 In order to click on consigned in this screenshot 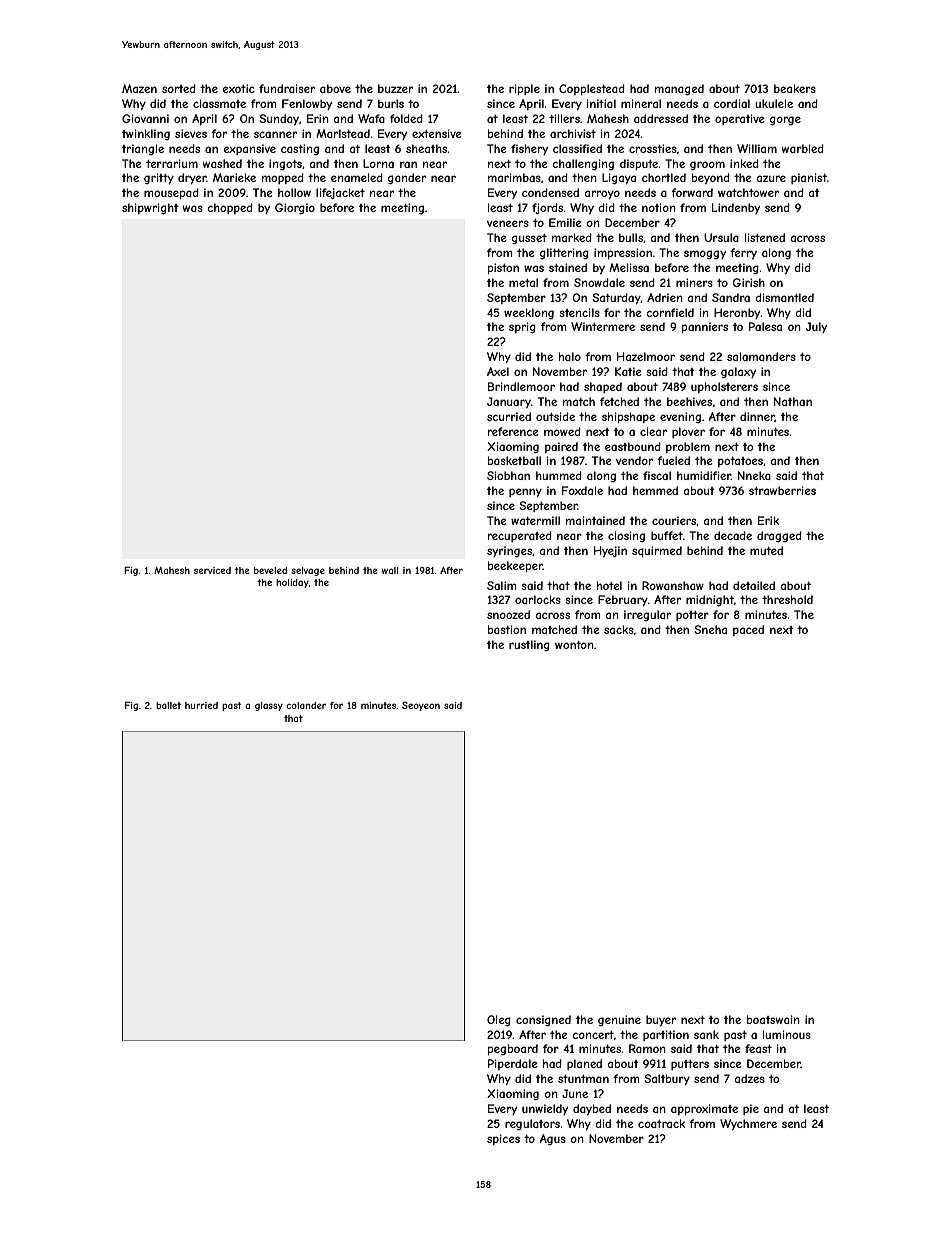, I will do `click(543, 1020)`.
